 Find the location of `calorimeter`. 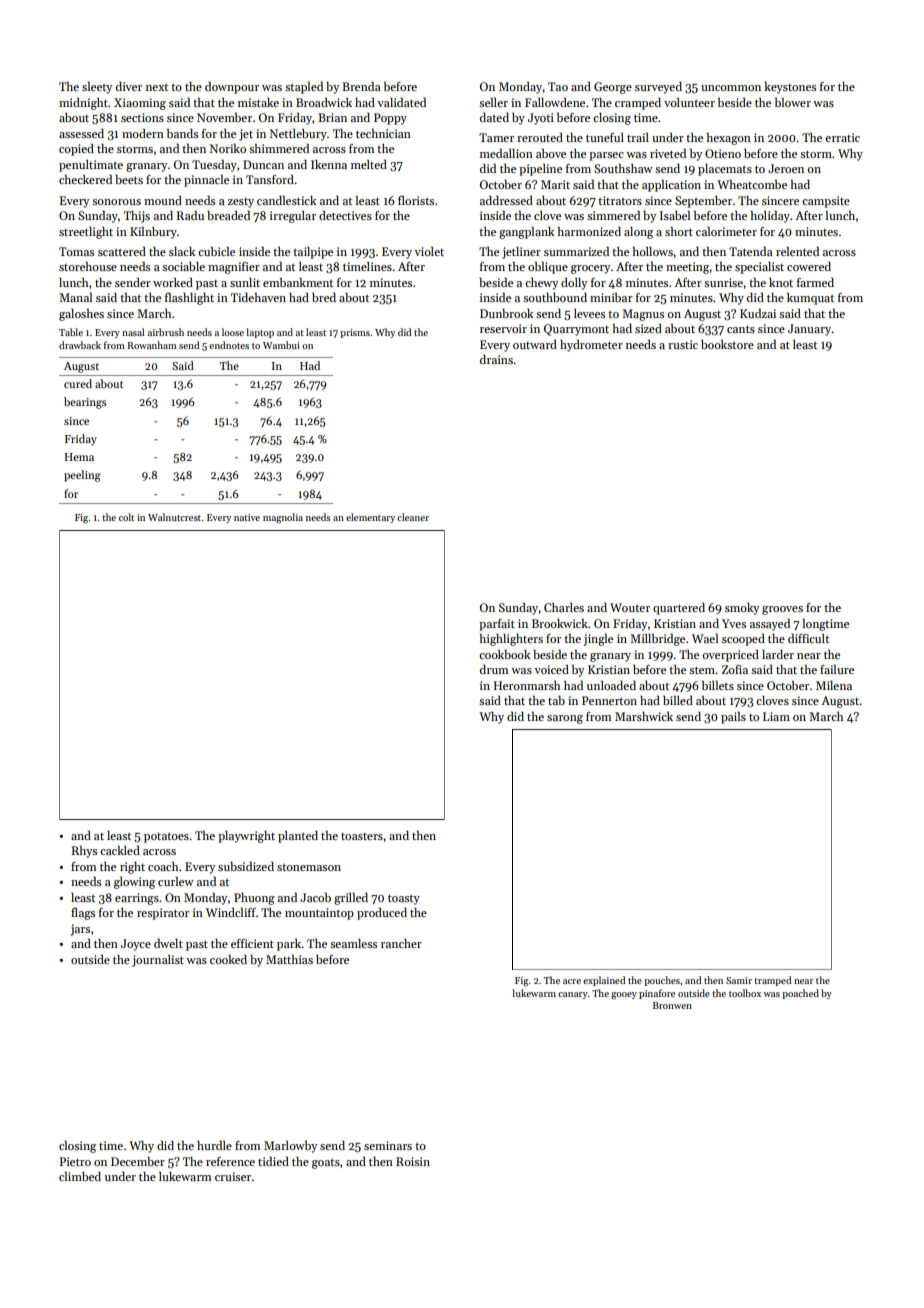

calorimeter is located at coordinates (726, 231).
